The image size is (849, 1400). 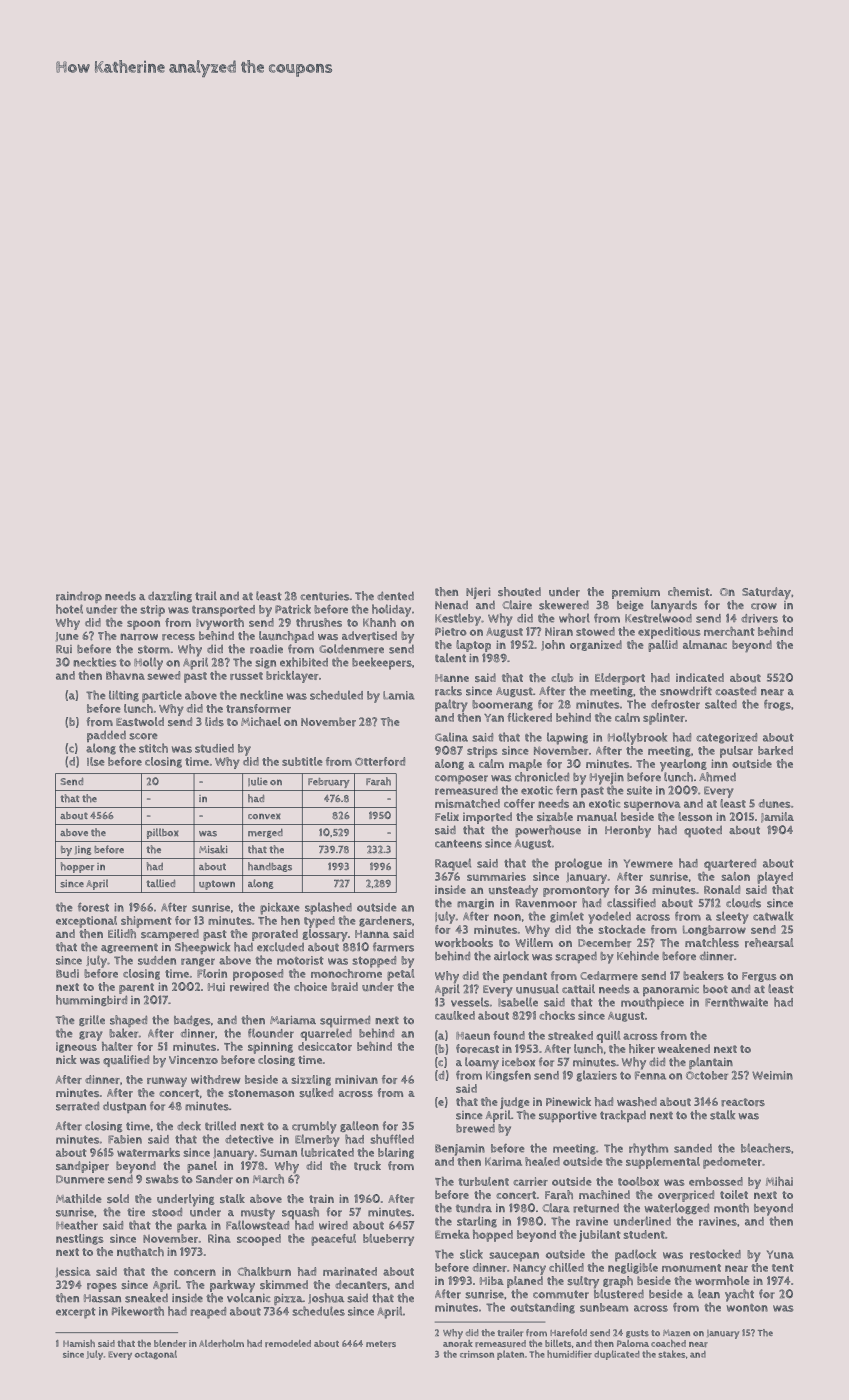 I want to click on gray, so click(x=91, y=1036).
